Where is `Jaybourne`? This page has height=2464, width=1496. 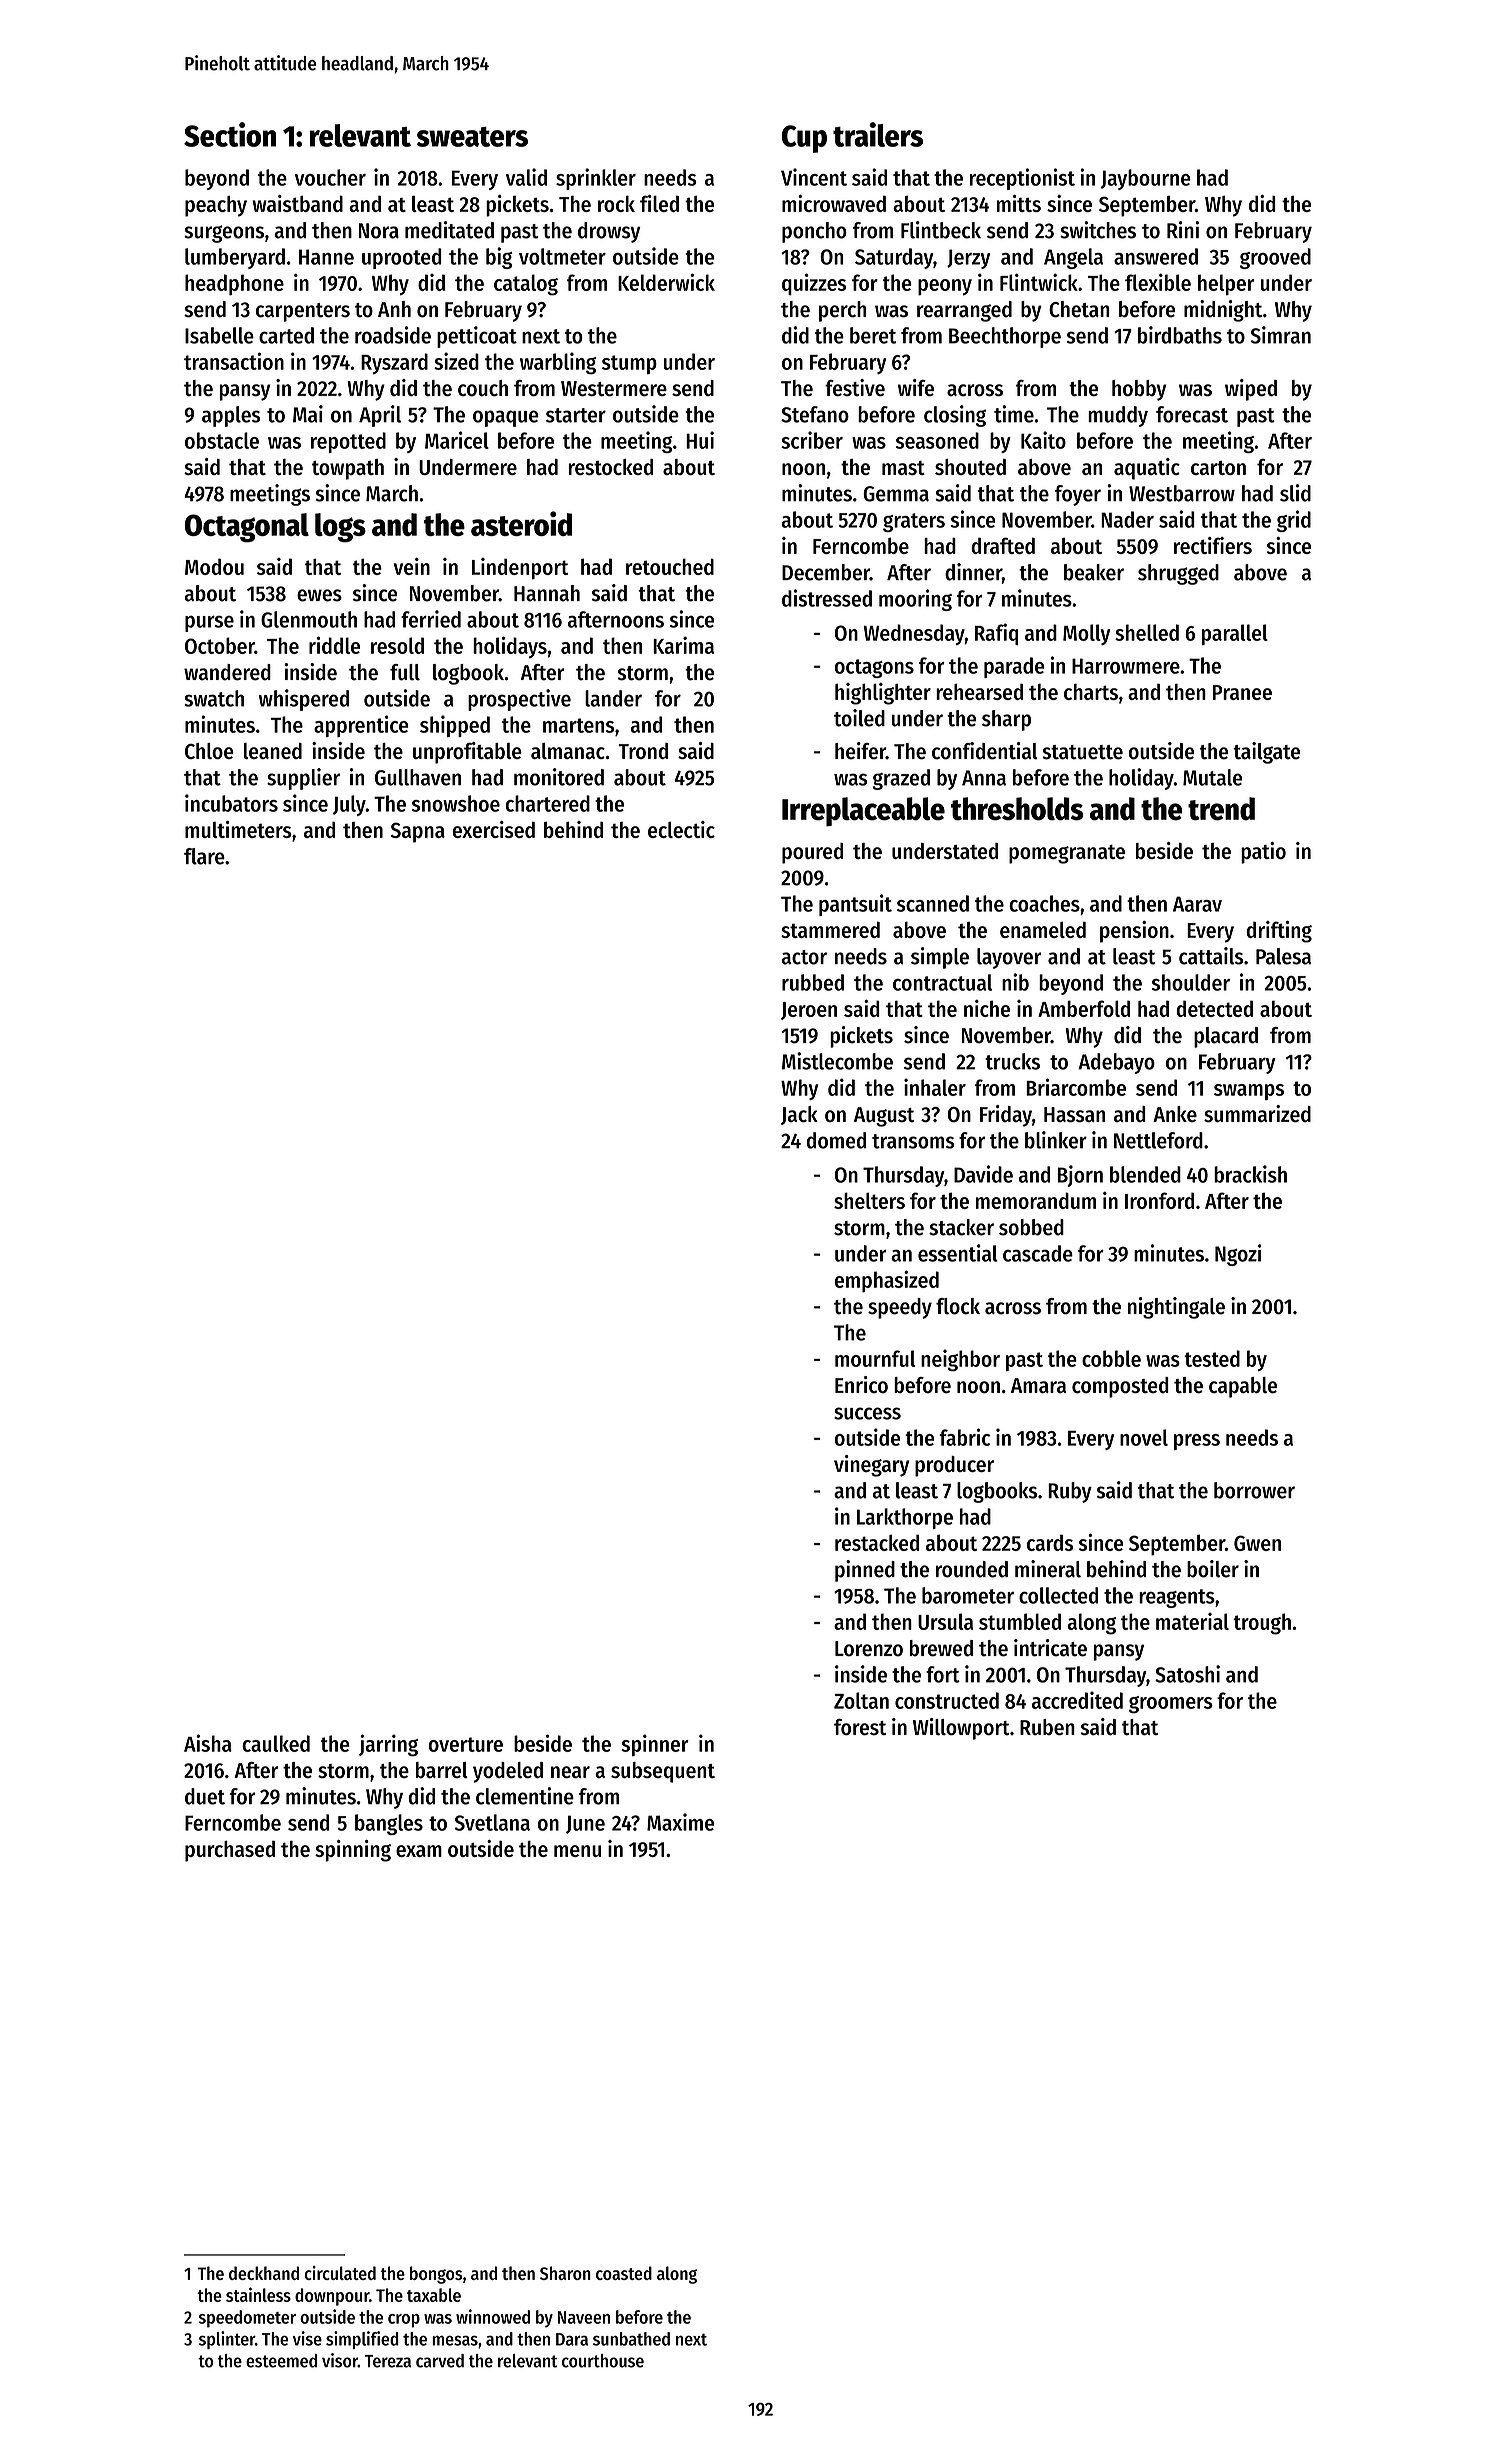 Jaybourne is located at coordinates (1146, 179).
